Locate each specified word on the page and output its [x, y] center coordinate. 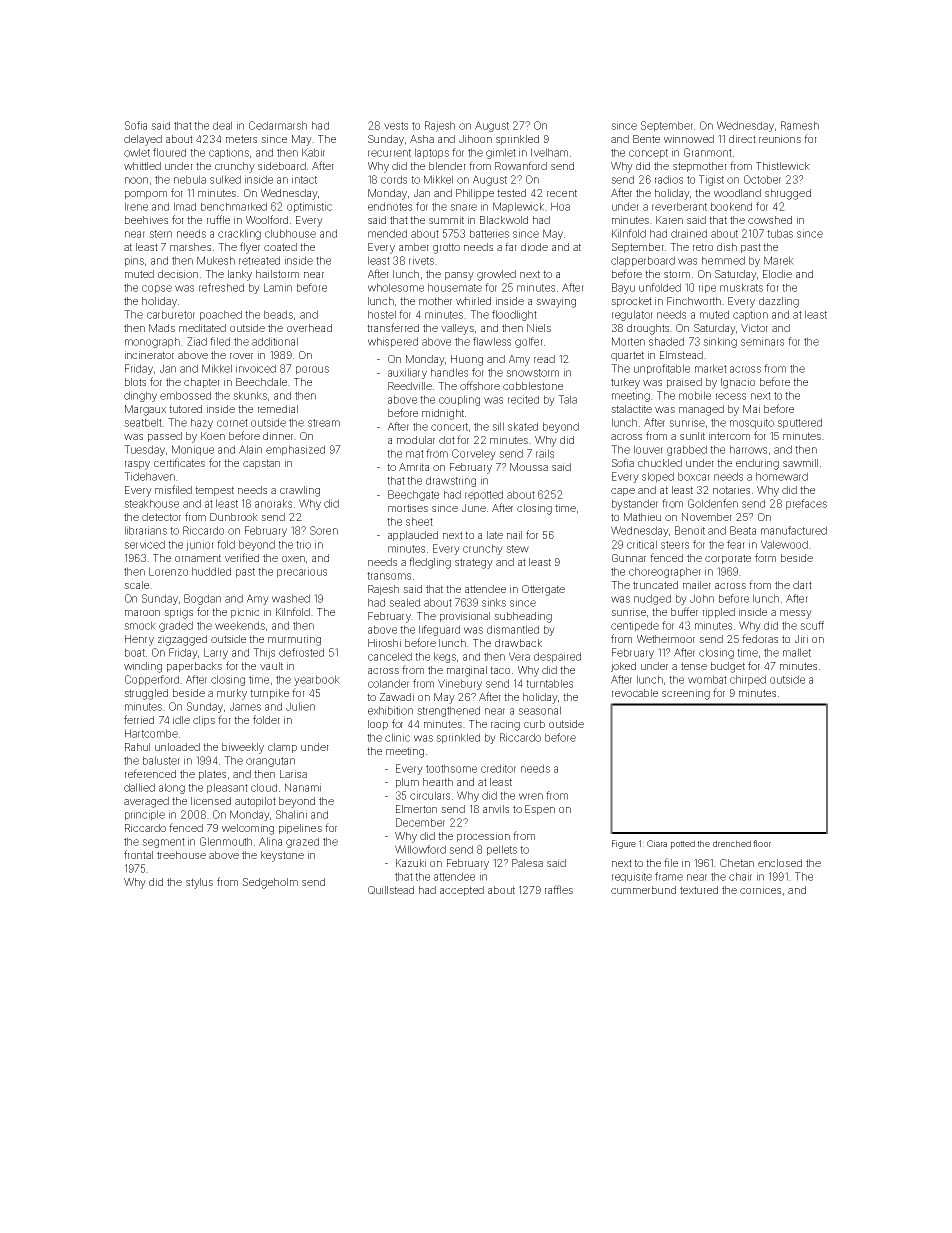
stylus [199, 883]
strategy [474, 563]
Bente [646, 139]
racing [505, 725]
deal [222, 125]
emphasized [295, 450]
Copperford [152, 680]
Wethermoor [666, 639]
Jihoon [475, 139]
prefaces [806, 504]
